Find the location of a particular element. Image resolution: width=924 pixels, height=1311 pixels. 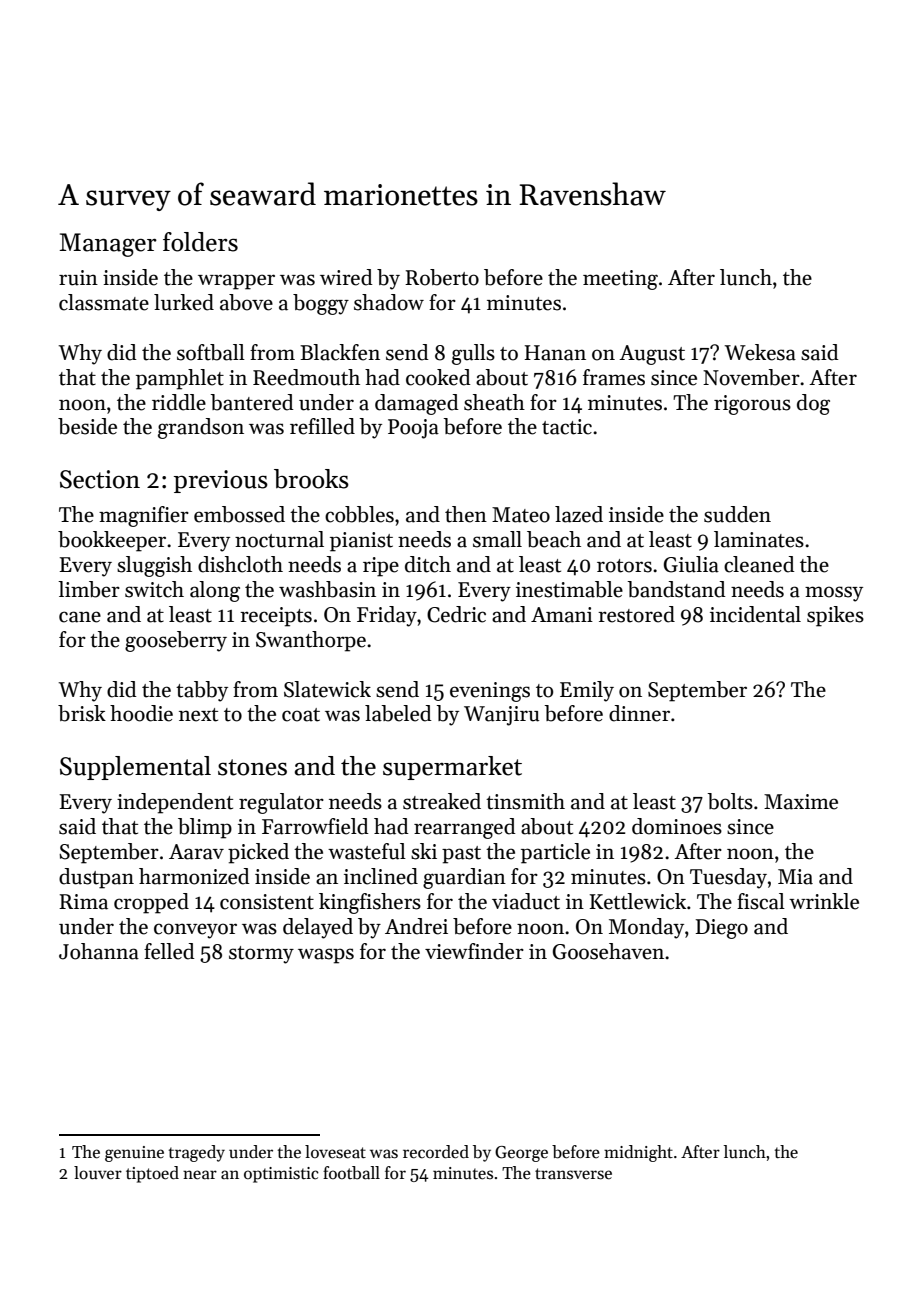

Roberto is located at coordinates (442, 277).
